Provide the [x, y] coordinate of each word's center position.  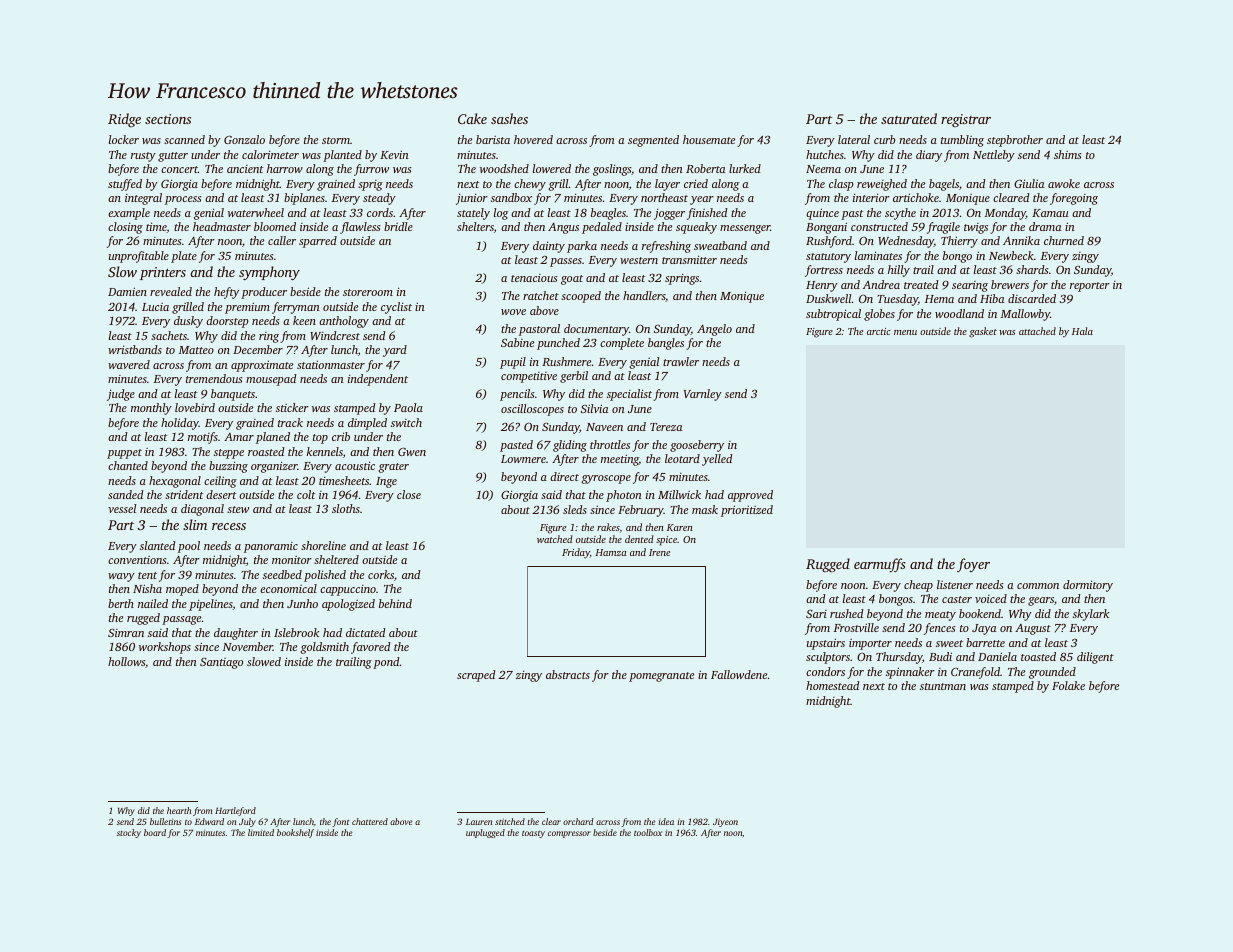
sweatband [720, 245]
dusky [188, 322]
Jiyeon [725, 822]
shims [1068, 154]
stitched [510, 821]
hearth [179, 810]
